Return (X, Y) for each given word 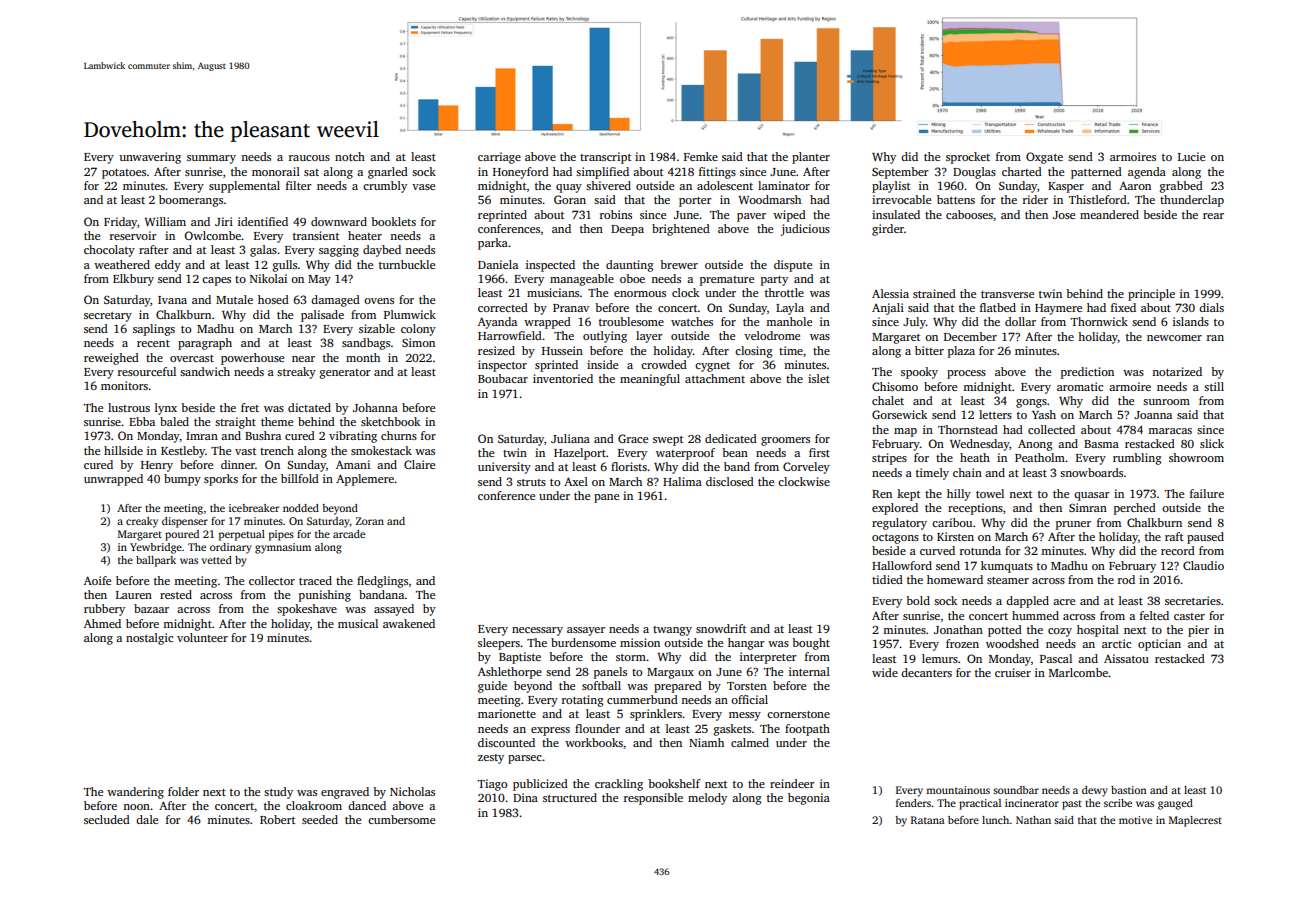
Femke (701, 156)
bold (918, 600)
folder (183, 791)
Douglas (974, 173)
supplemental (244, 187)
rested (176, 594)
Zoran (370, 521)
